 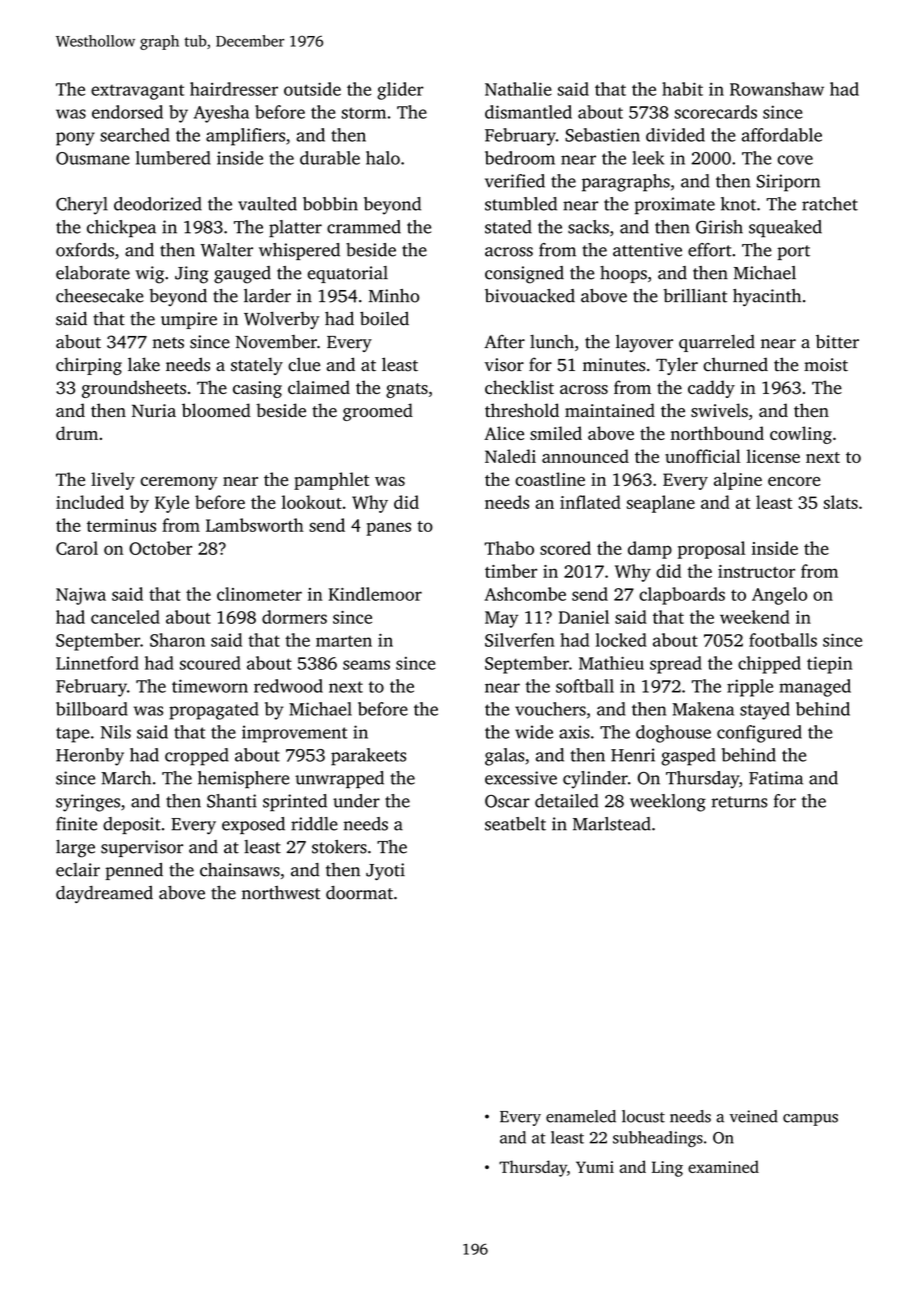 What do you see at coordinates (710, 250) in the screenshot?
I see `effort` at bounding box center [710, 250].
